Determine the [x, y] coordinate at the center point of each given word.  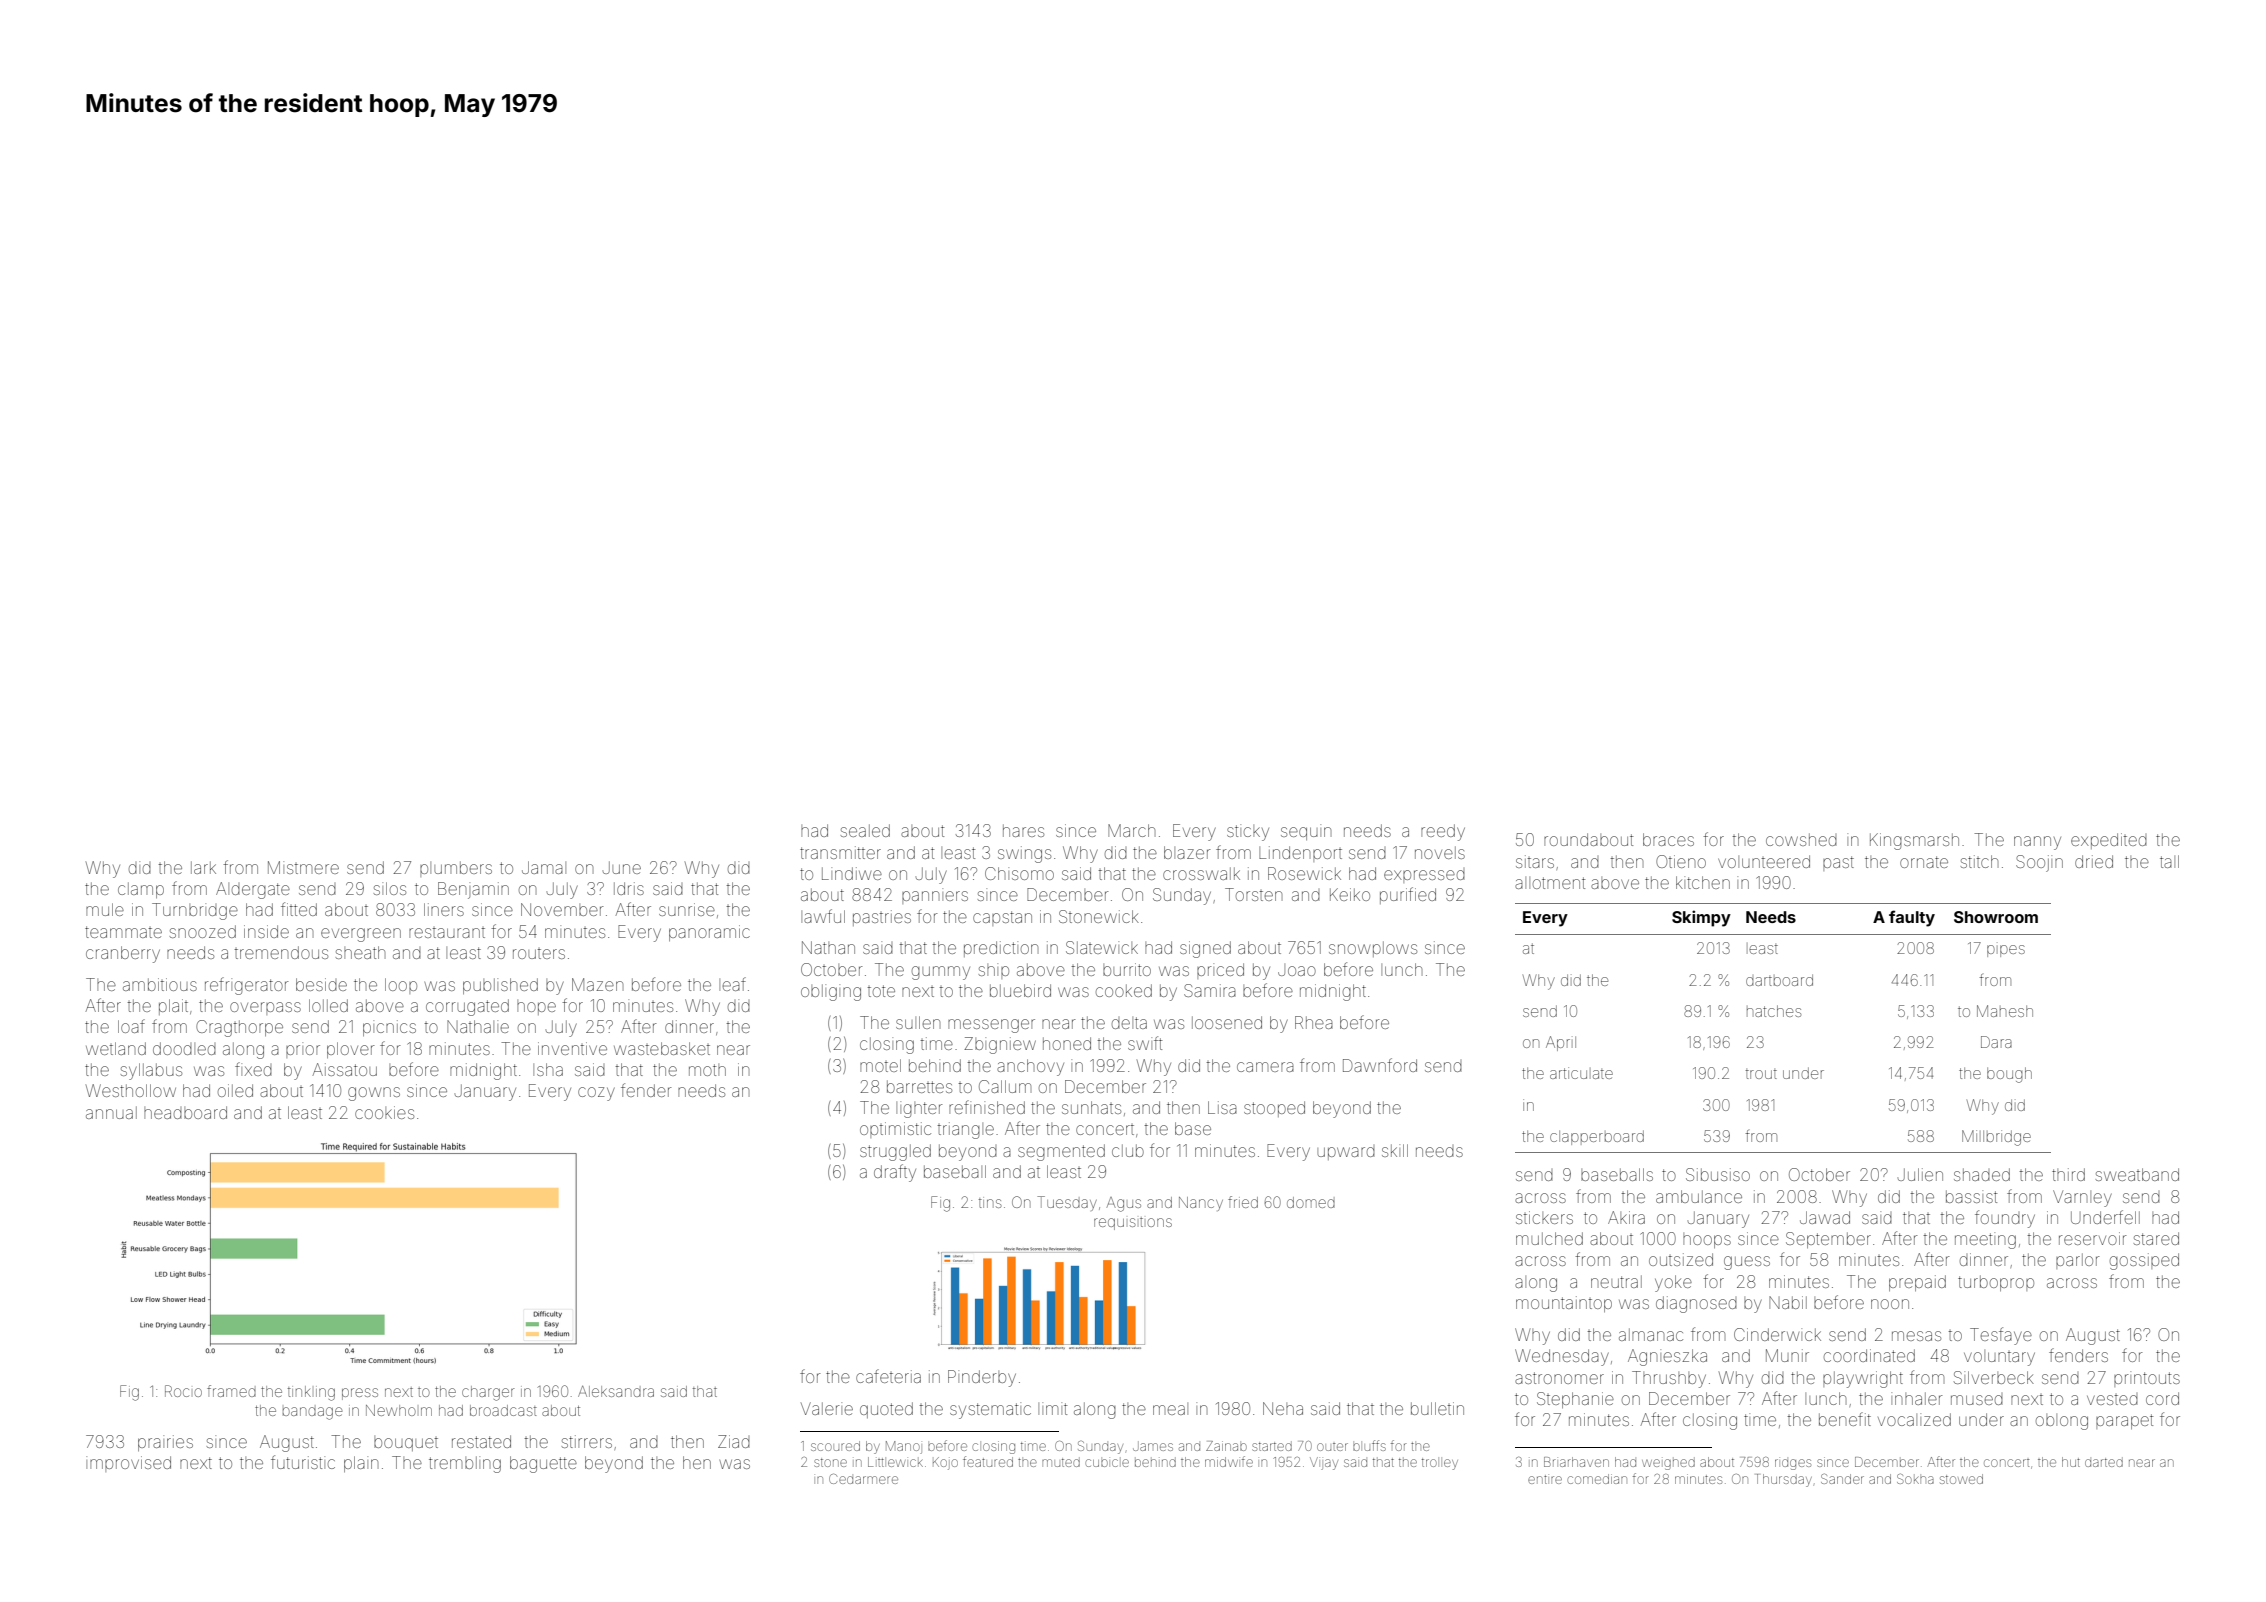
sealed [865, 830]
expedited [2109, 841]
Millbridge [1996, 1138]
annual [111, 1112]
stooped [1274, 1109]
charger [488, 1393]
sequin [1306, 832]
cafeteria [888, 1376]
